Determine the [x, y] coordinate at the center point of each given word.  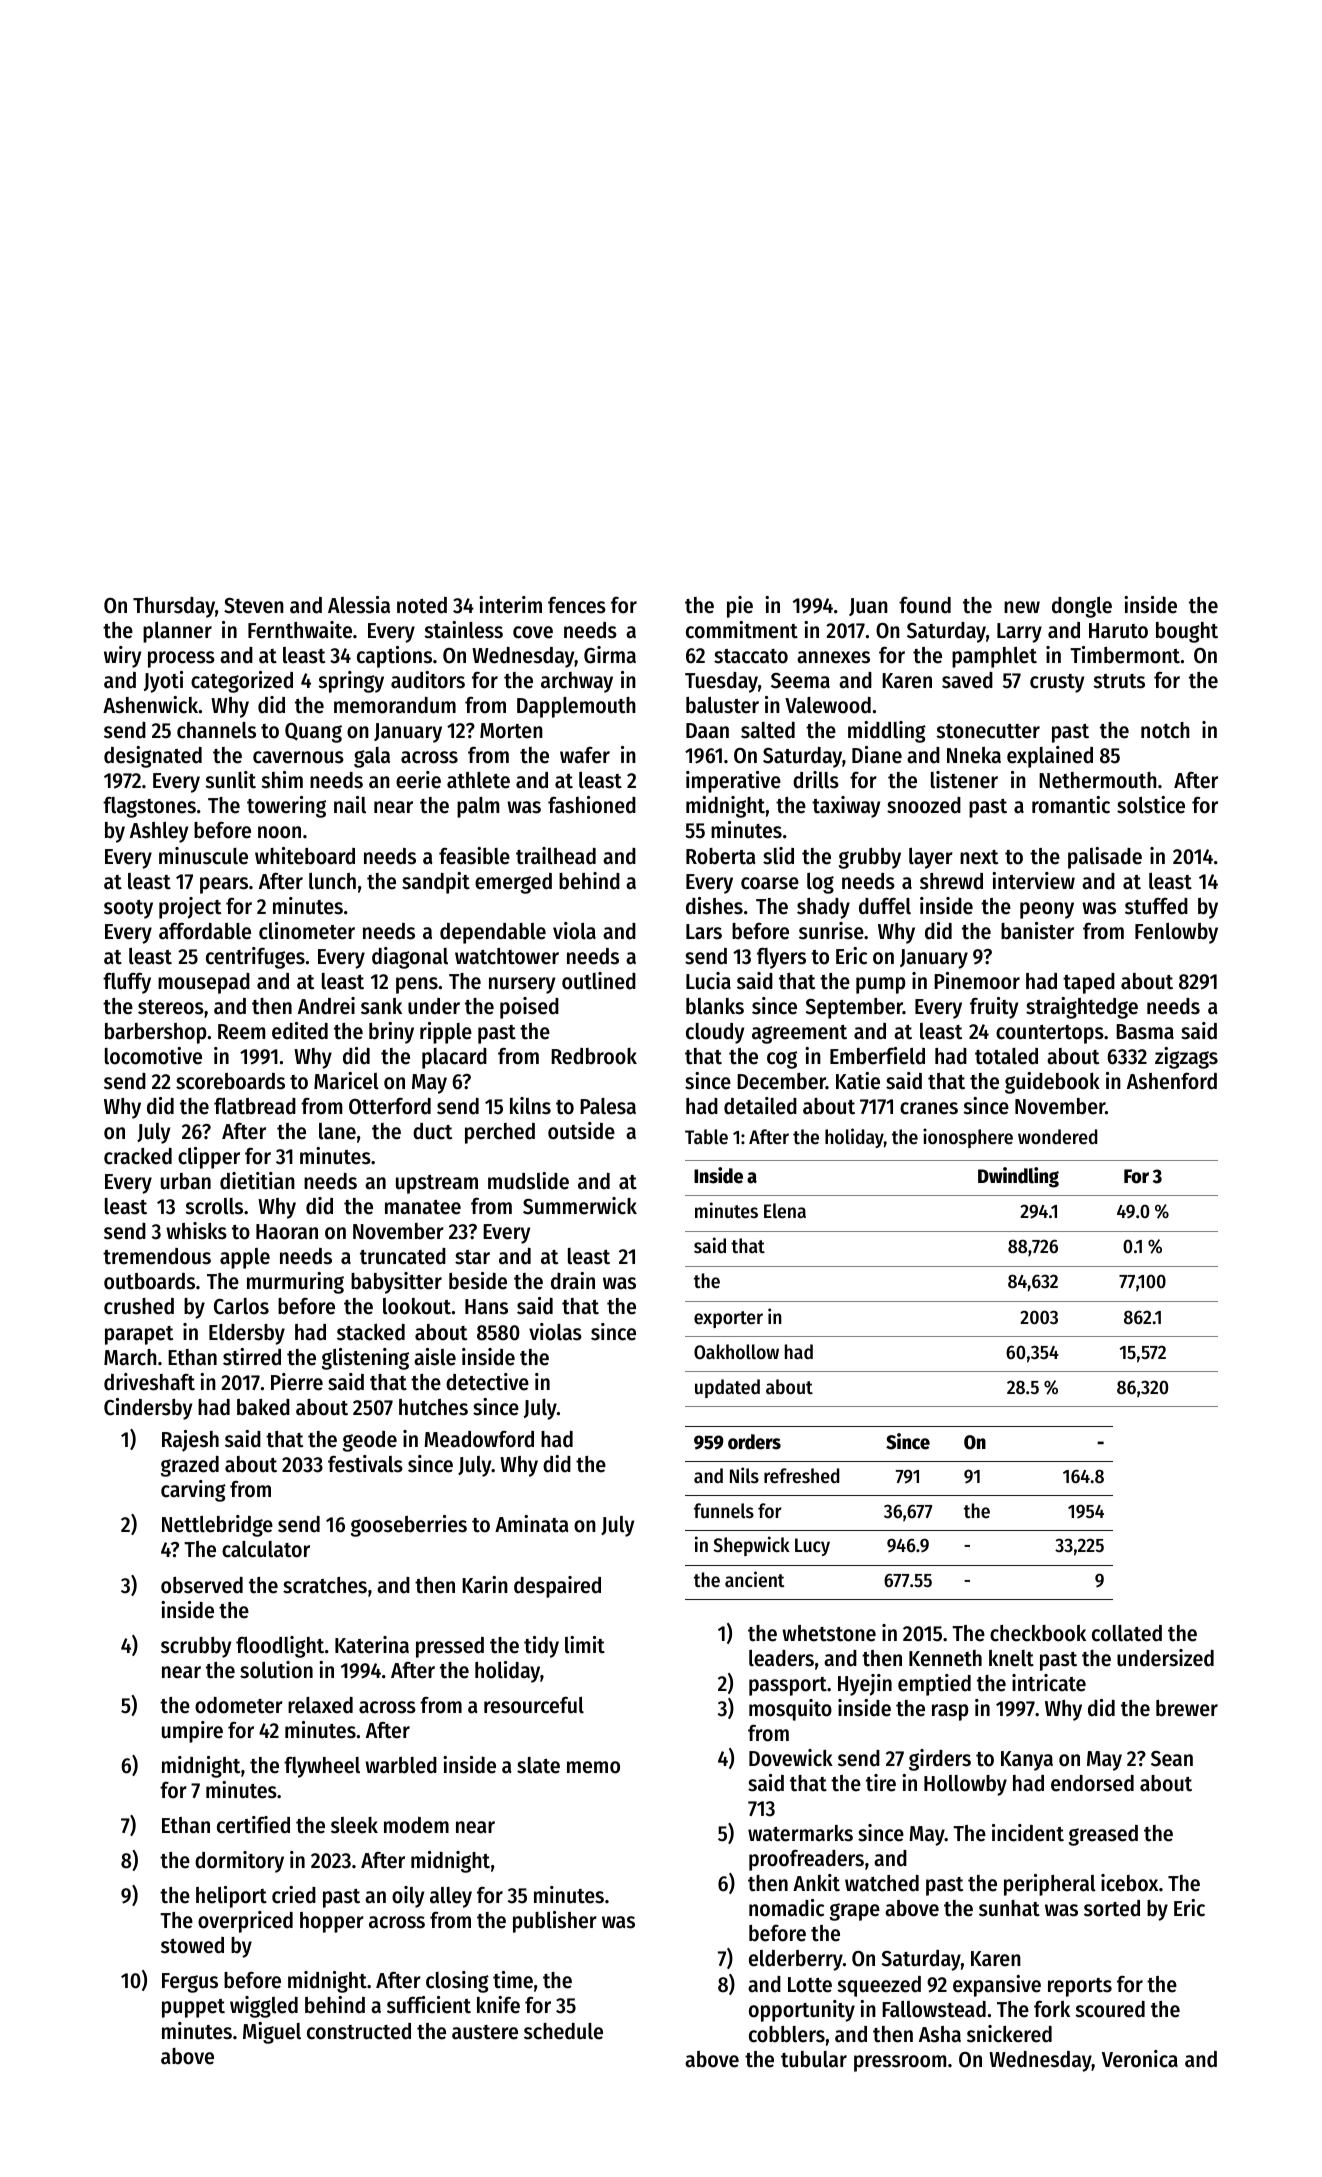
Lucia [708, 981]
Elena [785, 1211]
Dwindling [1018, 1177]
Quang [313, 733]
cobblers [787, 2034]
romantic [1071, 805]
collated [1127, 1633]
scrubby [196, 1647]
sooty [128, 909]
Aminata [532, 1524]
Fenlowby [1176, 933]
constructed [359, 2031]
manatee [423, 1207]
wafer [585, 755]
